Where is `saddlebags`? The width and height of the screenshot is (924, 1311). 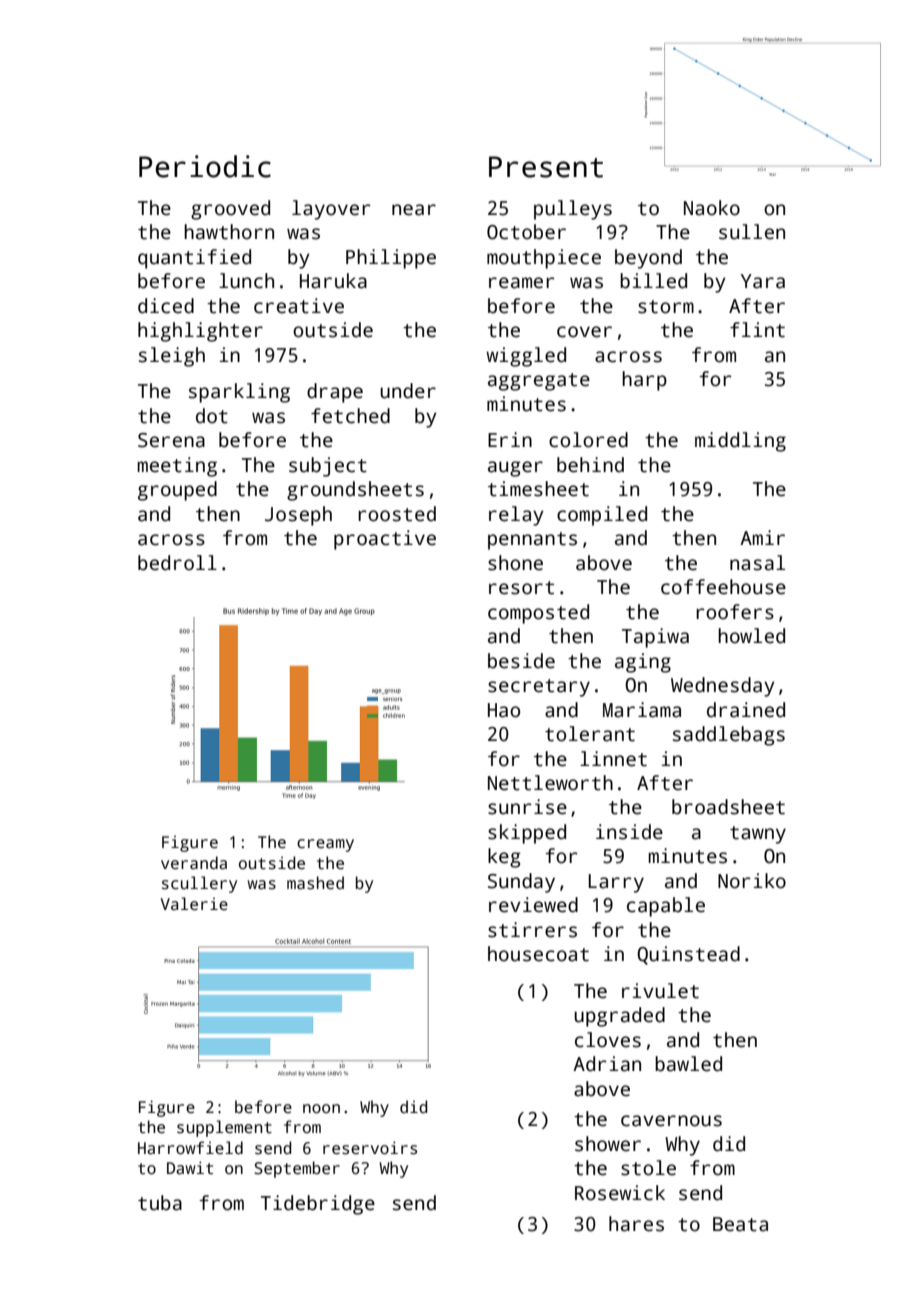
saddlebags is located at coordinates (729, 736).
